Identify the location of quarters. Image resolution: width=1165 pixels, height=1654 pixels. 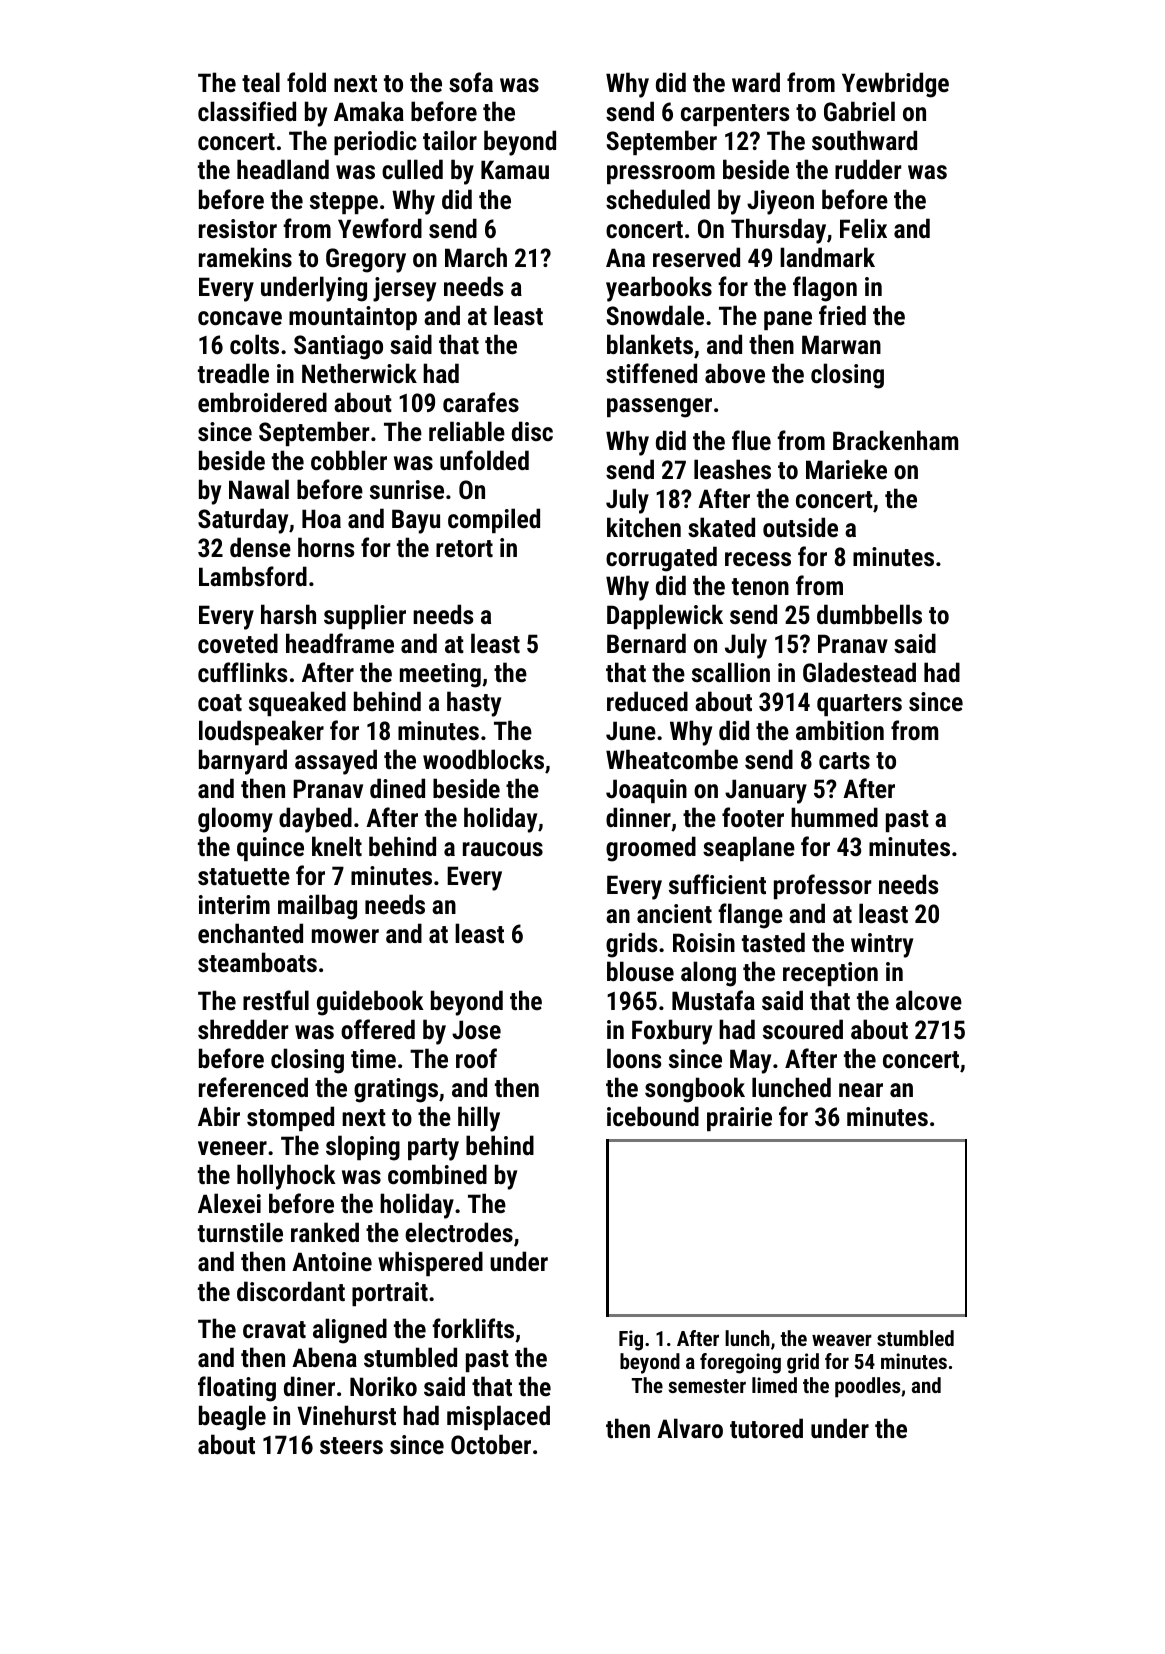
(859, 705).
